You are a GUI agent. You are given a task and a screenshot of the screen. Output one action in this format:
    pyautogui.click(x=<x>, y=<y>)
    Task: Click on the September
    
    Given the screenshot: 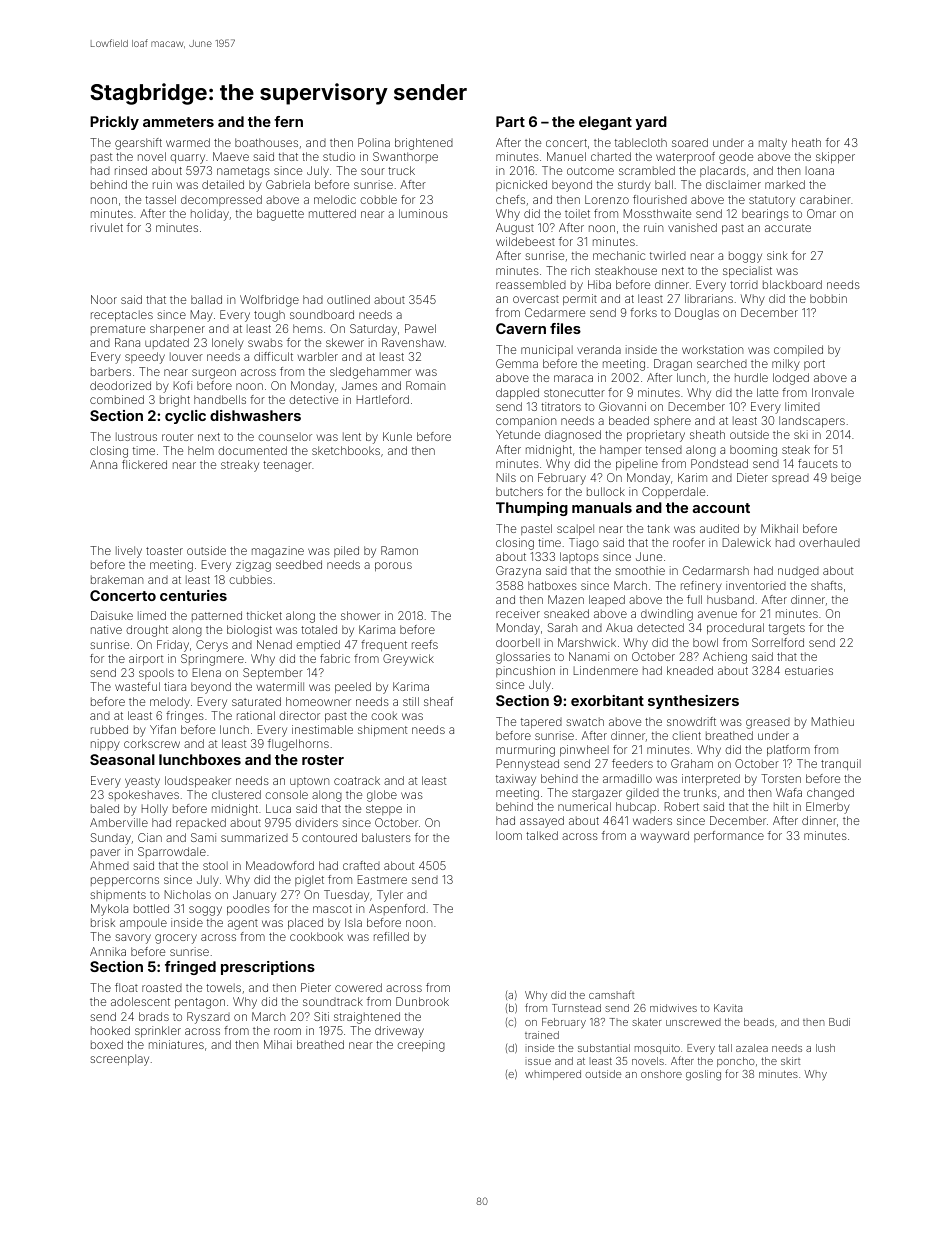 What is the action you would take?
    pyautogui.click(x=273, y=674)
